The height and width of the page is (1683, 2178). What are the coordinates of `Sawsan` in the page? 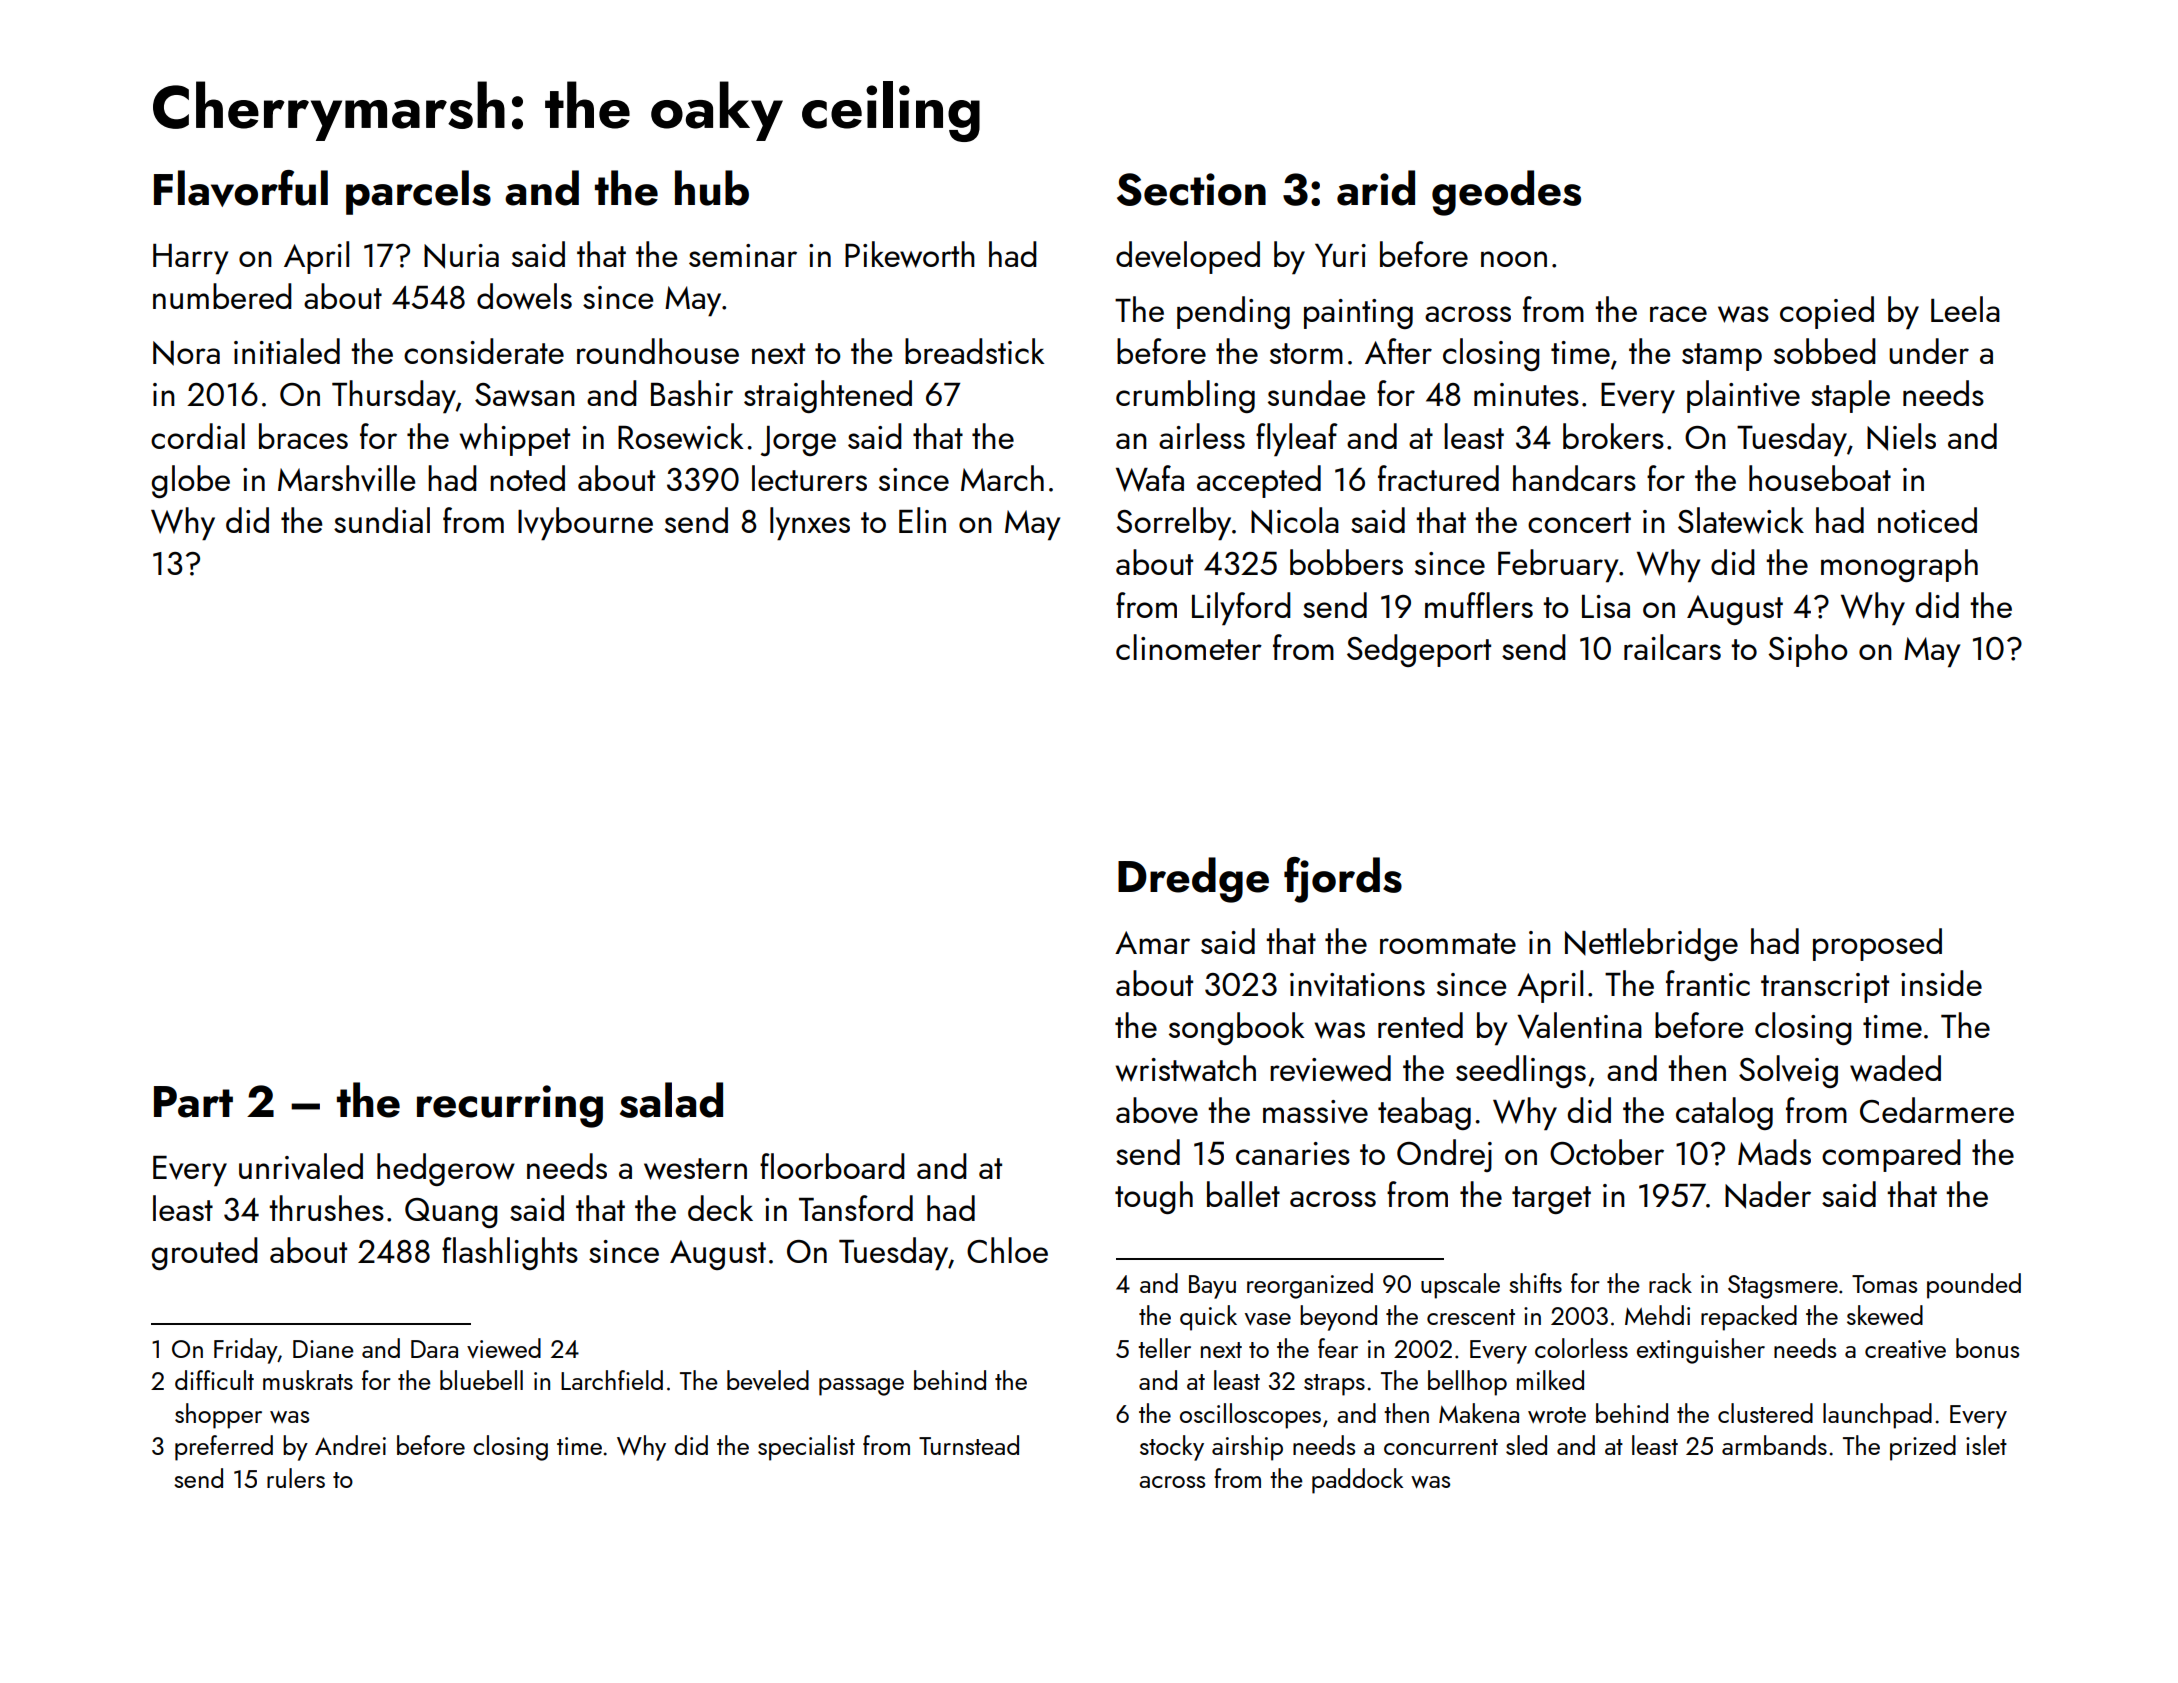 It's located at (525, 395).
